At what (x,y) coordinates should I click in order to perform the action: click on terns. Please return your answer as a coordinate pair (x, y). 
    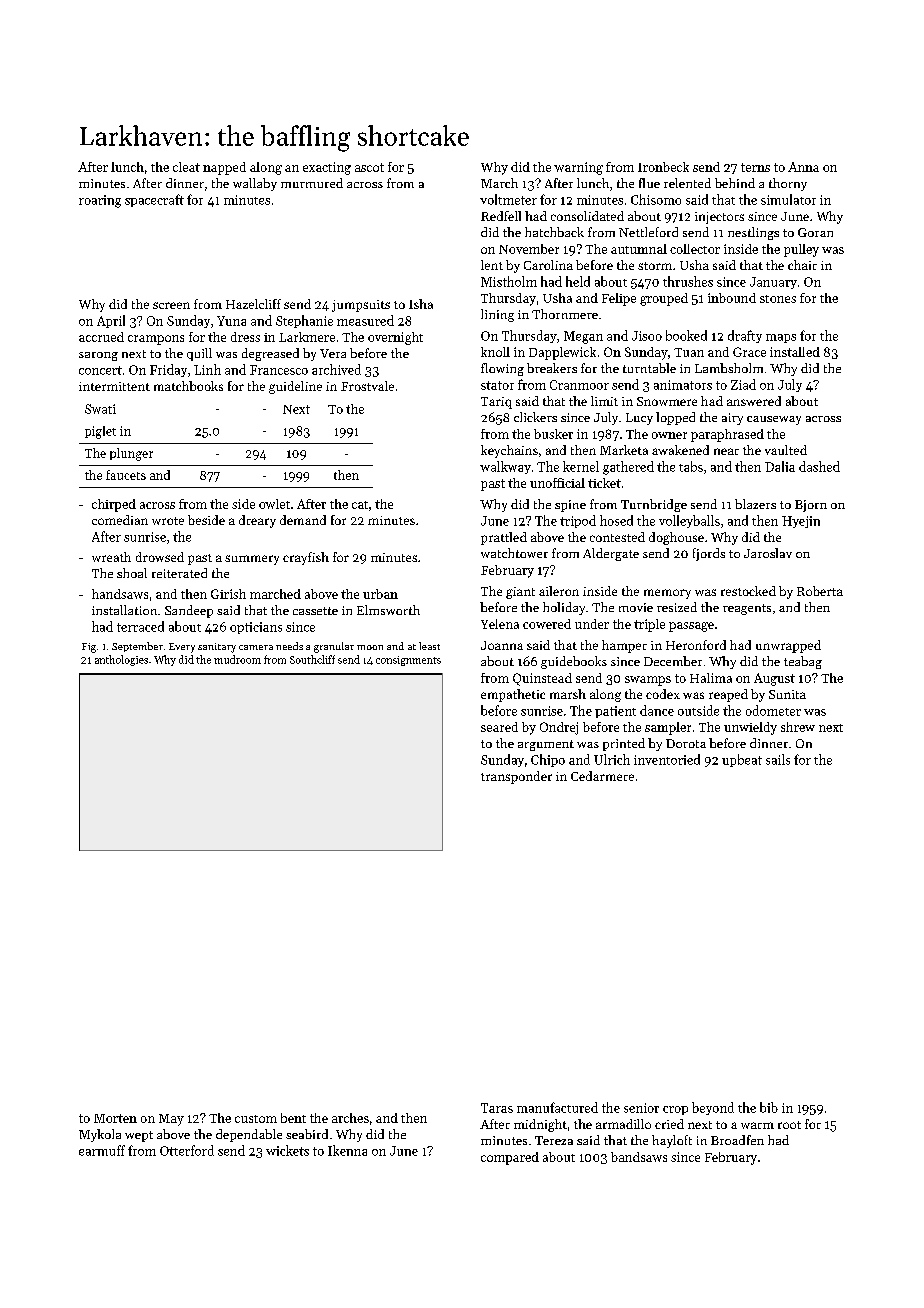
    Looking at the image, I should click on (755, 167).
